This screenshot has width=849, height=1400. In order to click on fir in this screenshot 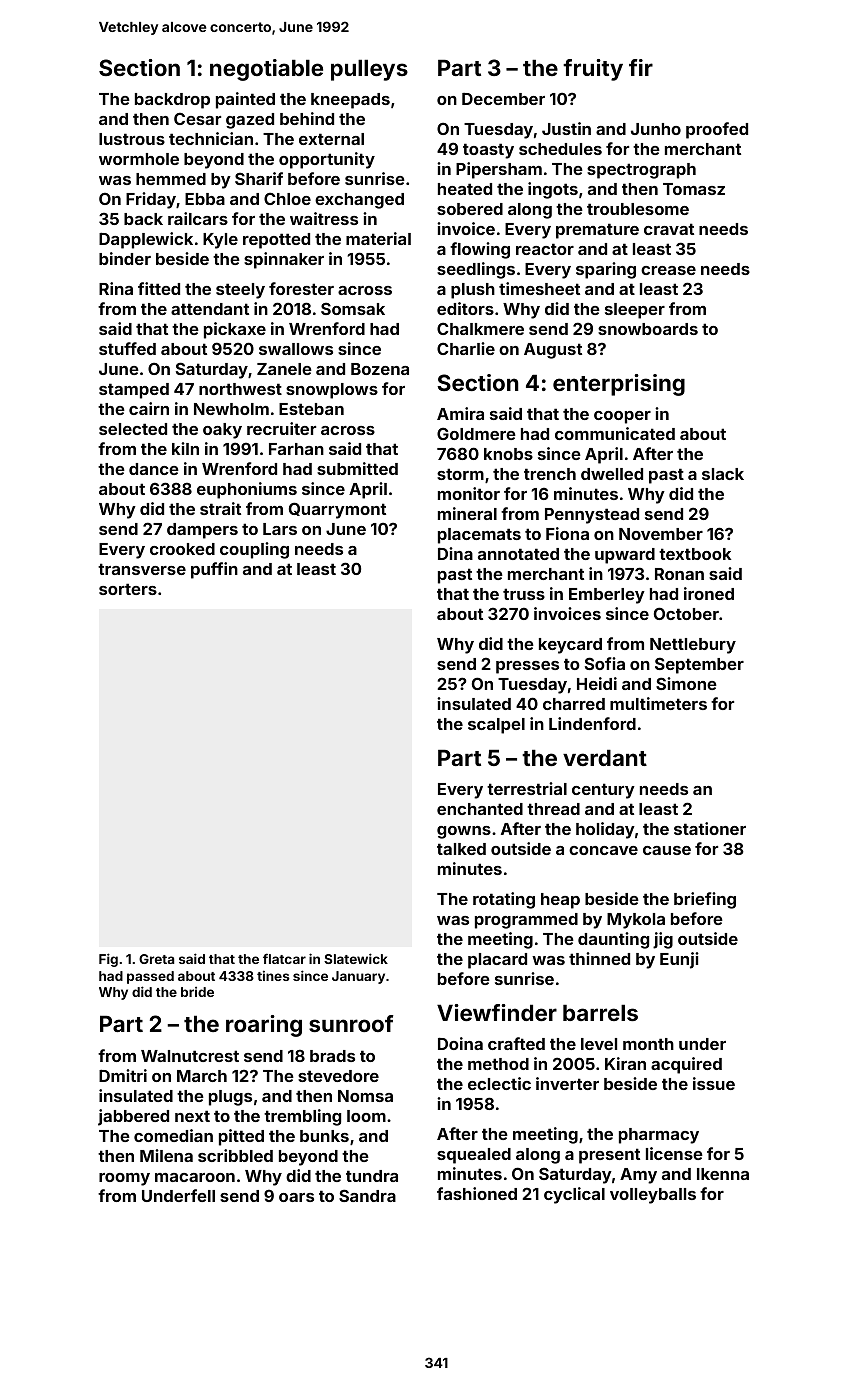, I will do `click(641, 67)`.
